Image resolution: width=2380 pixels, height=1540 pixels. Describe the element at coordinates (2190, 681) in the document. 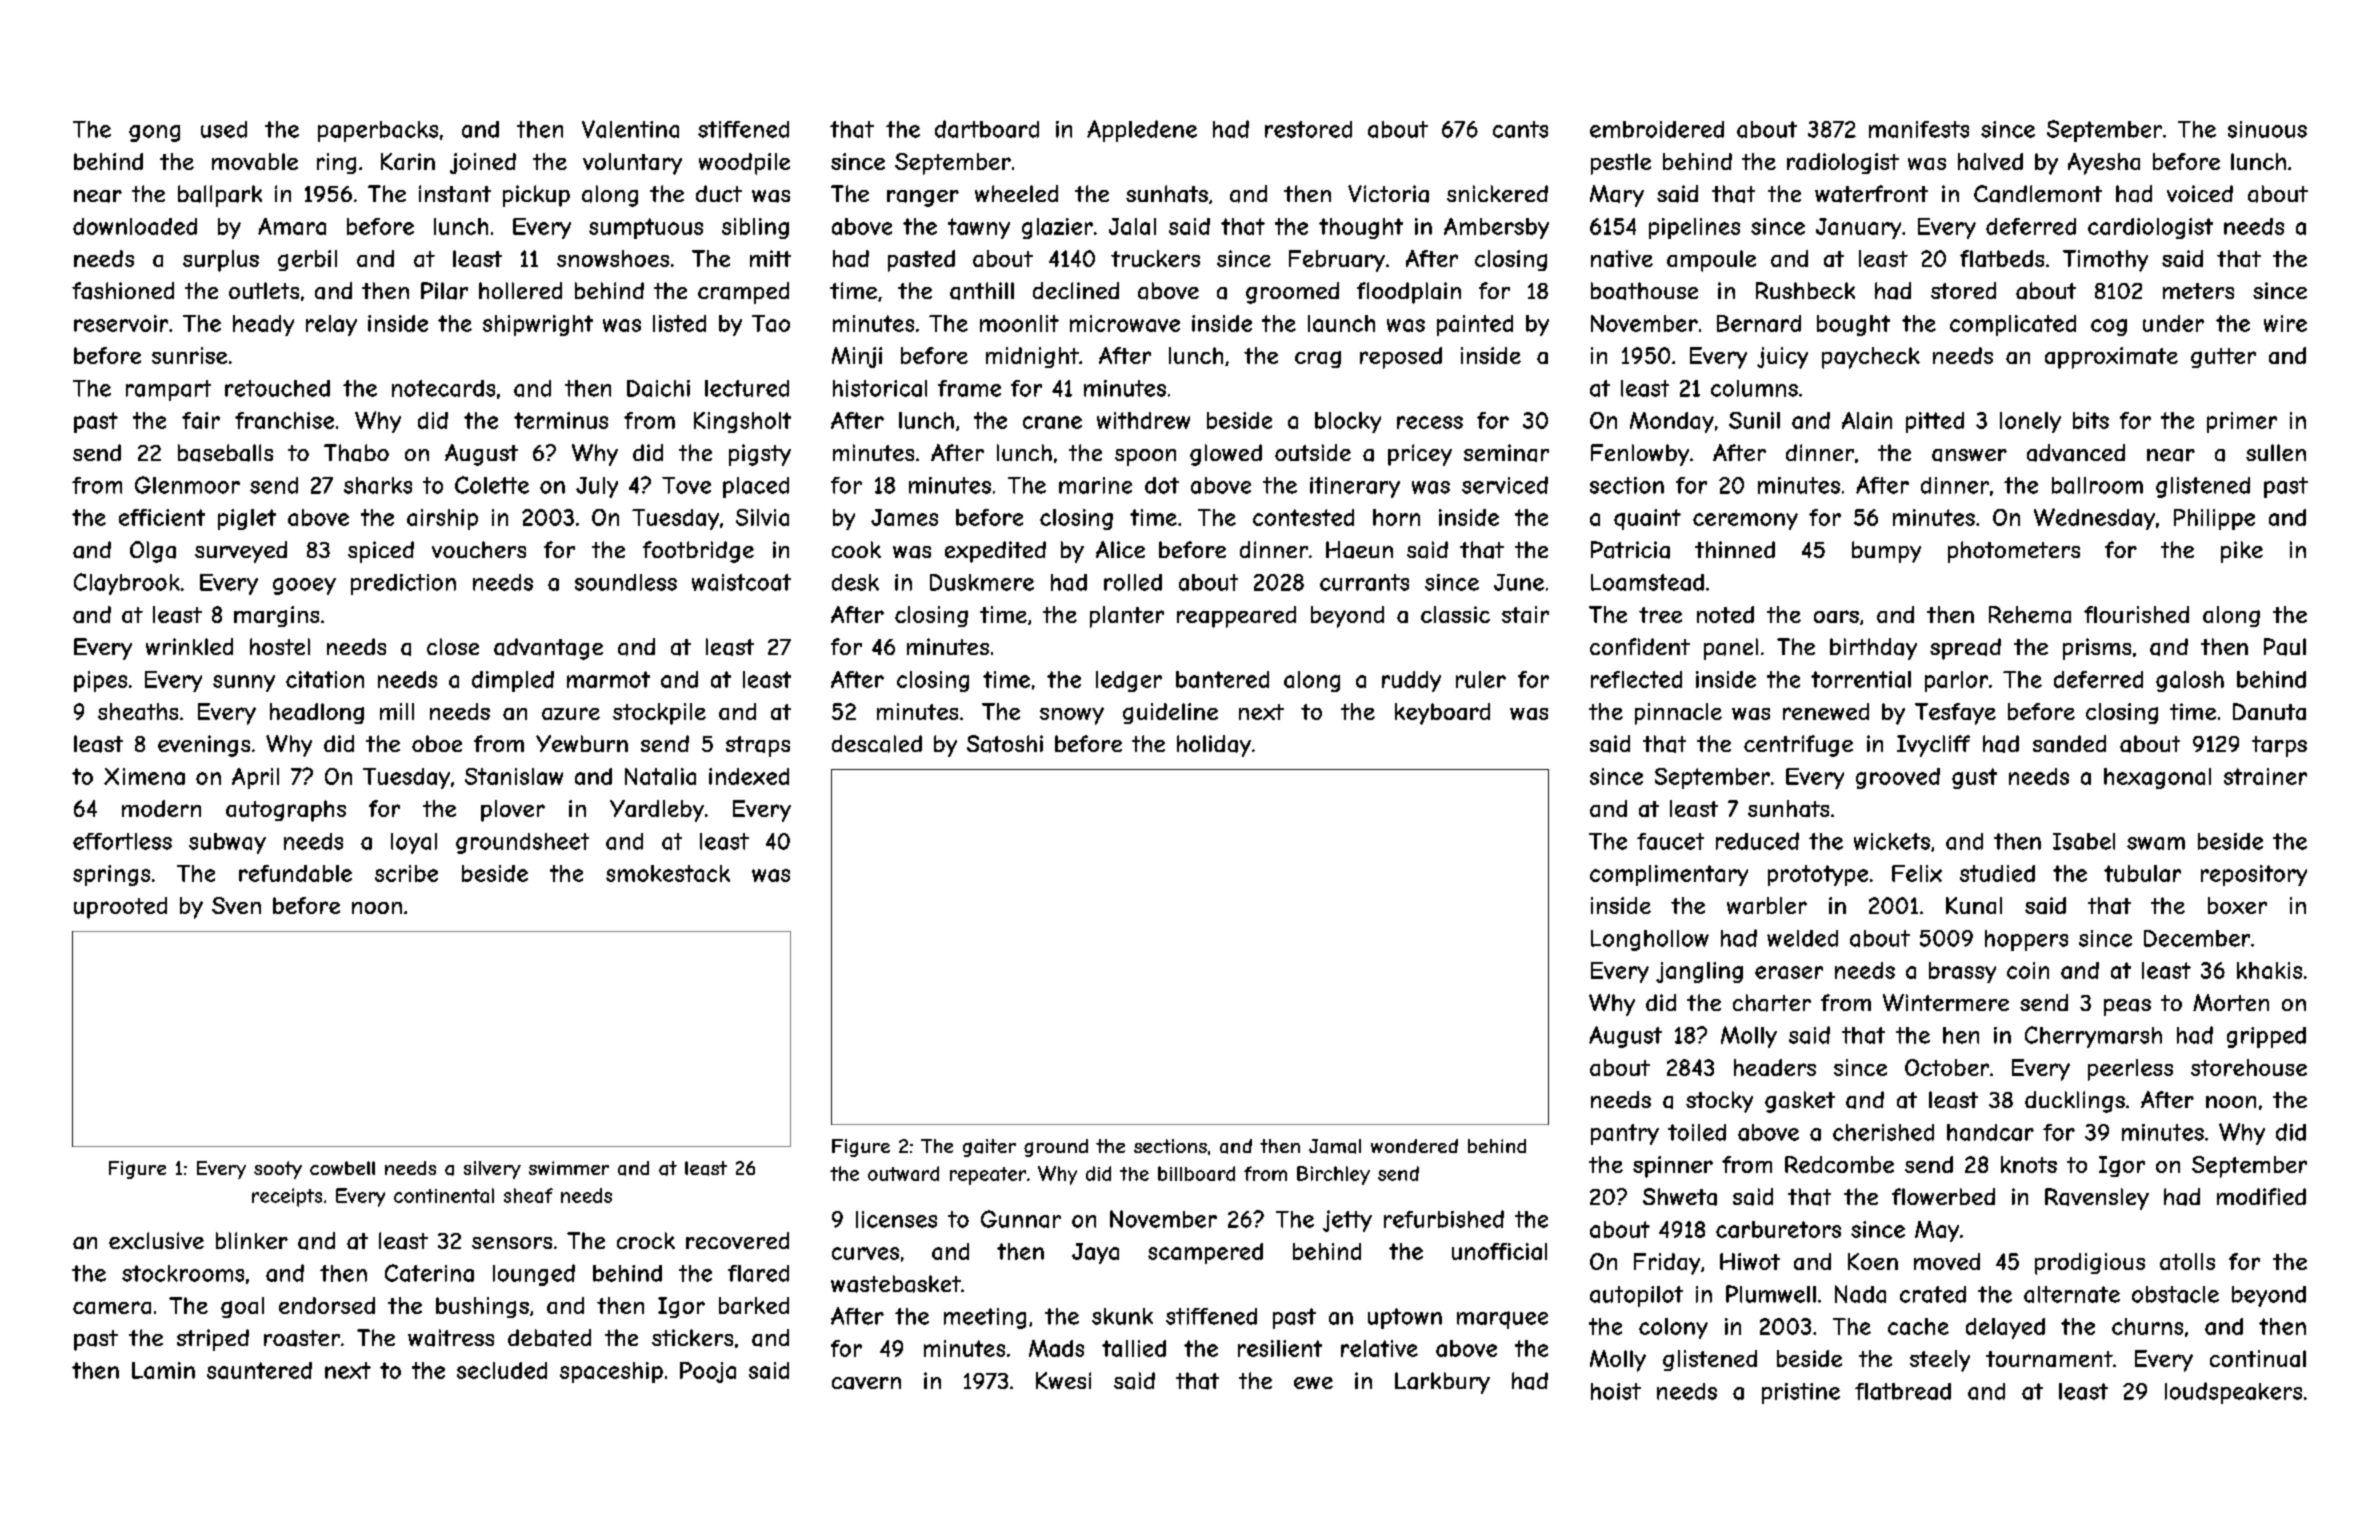

I see `galosh` at that location.
